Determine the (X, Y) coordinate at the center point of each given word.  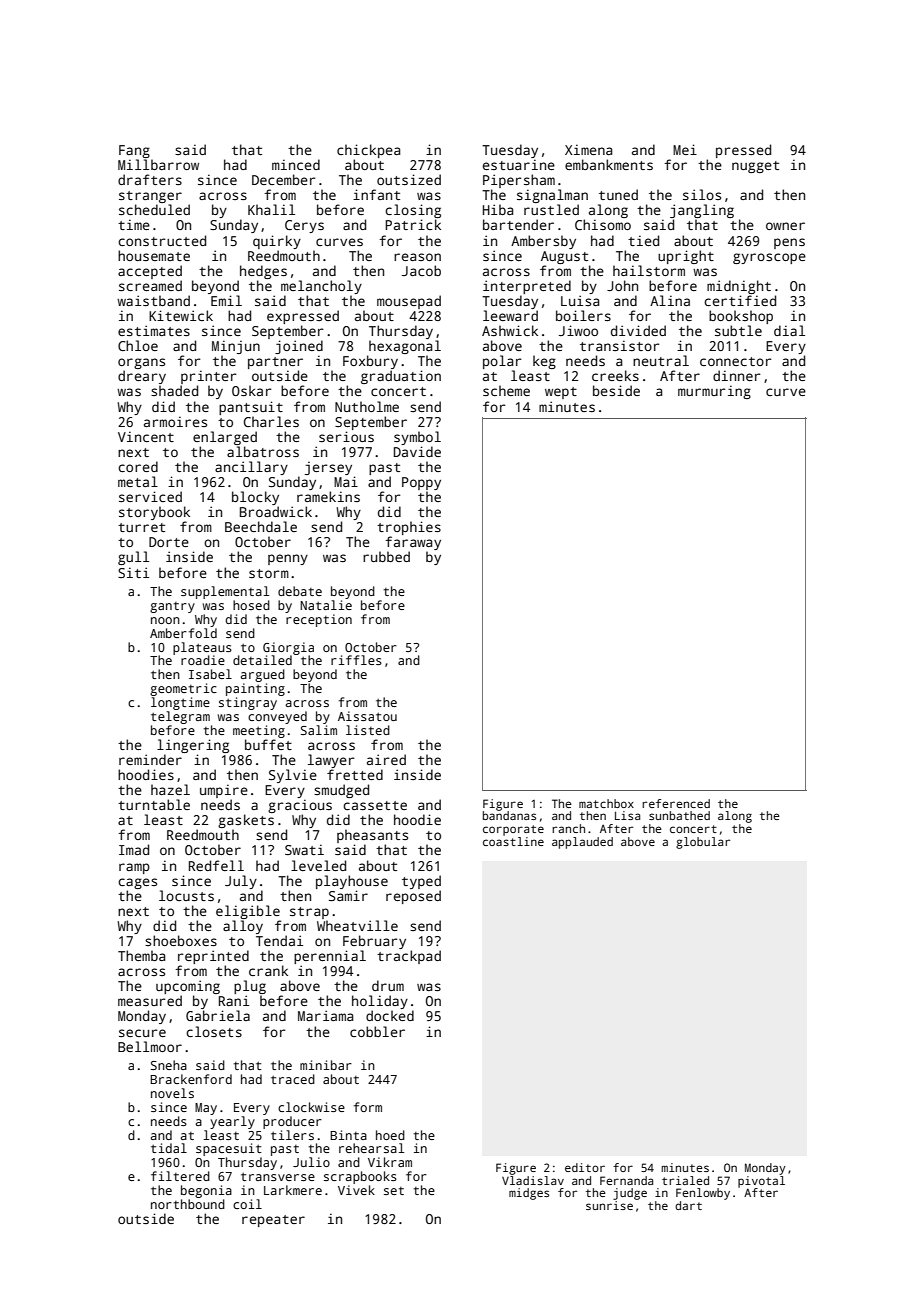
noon (165, 620)
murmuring (714, 392)
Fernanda (626, 1180)
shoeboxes (181, 940)
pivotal (761, 1182)
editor (585, 1167)
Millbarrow (158, 164)
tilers (292, 1135)
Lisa (627, 815)
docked (390, 1015)
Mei (685, 149)
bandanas (509, 815)
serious (346, 436)
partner (275, 363)
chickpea (368, 151)
